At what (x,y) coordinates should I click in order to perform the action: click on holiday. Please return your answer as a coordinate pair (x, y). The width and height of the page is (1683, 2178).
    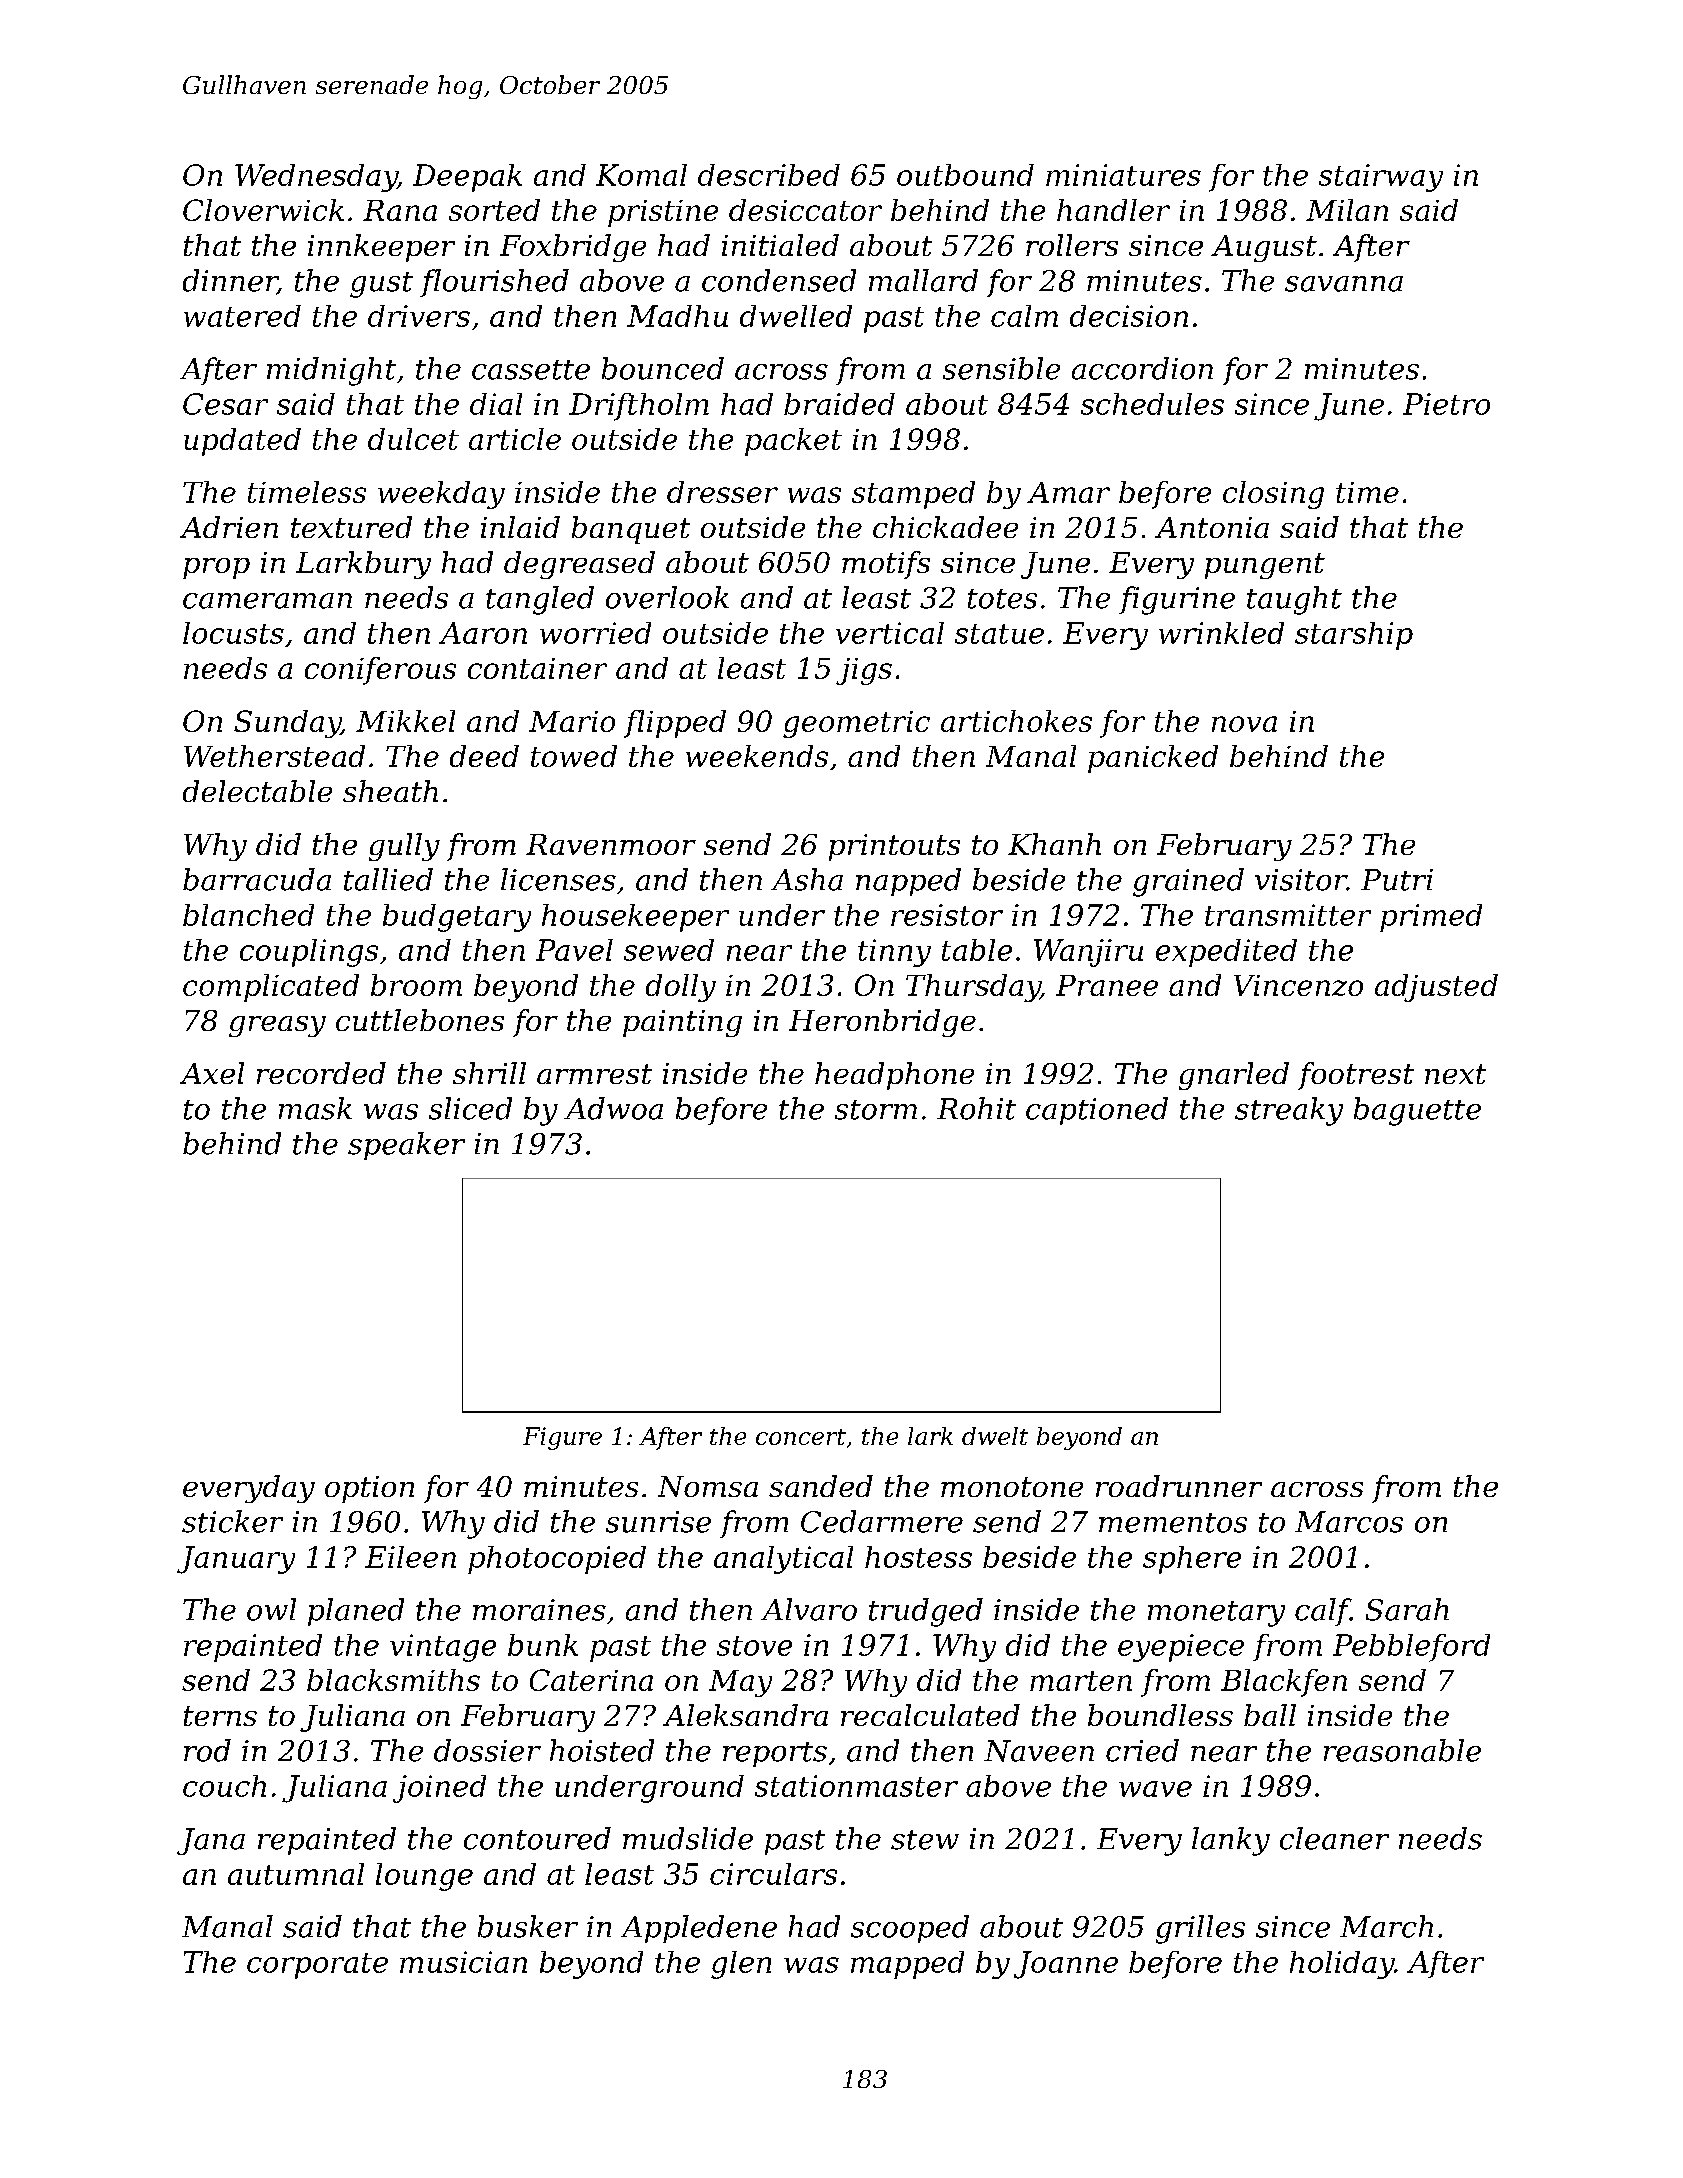
    Looking at the image, I should click on (1342, 1965).
